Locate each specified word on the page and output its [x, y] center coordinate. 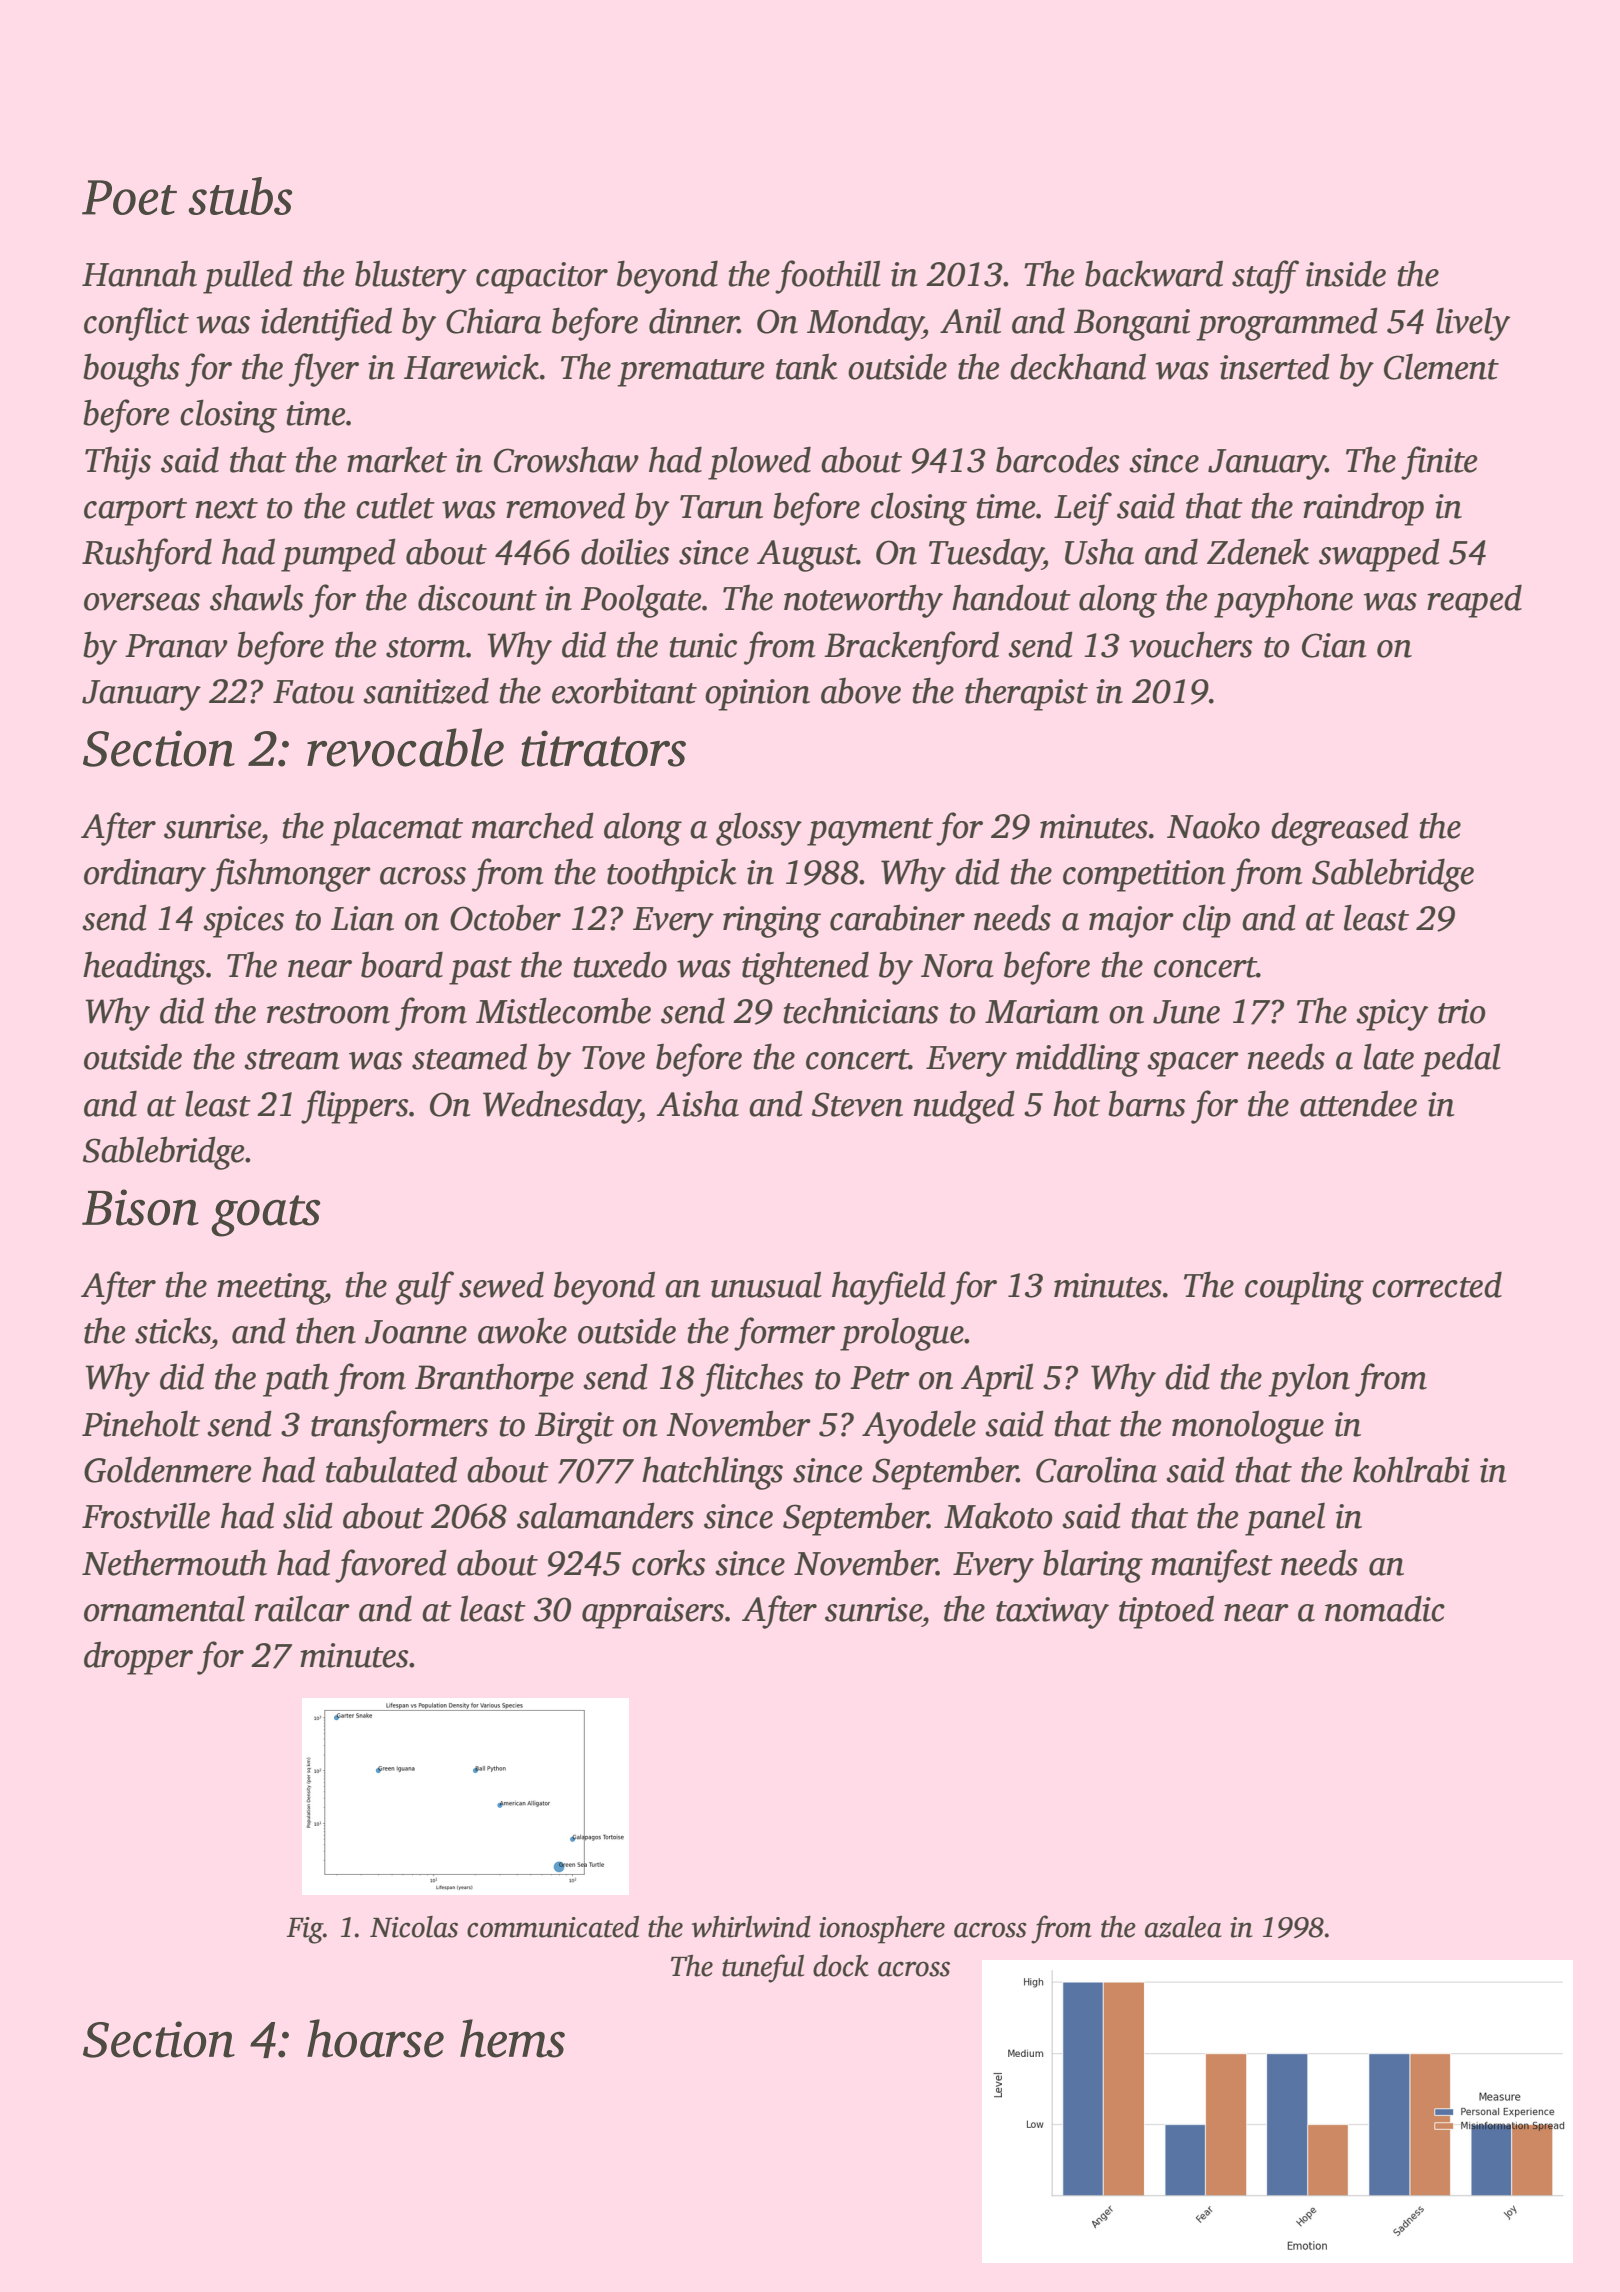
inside [1346, 273]
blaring [1093, 1566]
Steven [857, 1104]
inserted [1275, 366]
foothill [828, 277]
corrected [1437, 1284]
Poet [129, 197]
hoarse [375, 2038]
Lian [362, 918]
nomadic [1385, 1608]
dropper [138, 1658]
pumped [338, 555]
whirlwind [751, 1927]
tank [807, 367]
